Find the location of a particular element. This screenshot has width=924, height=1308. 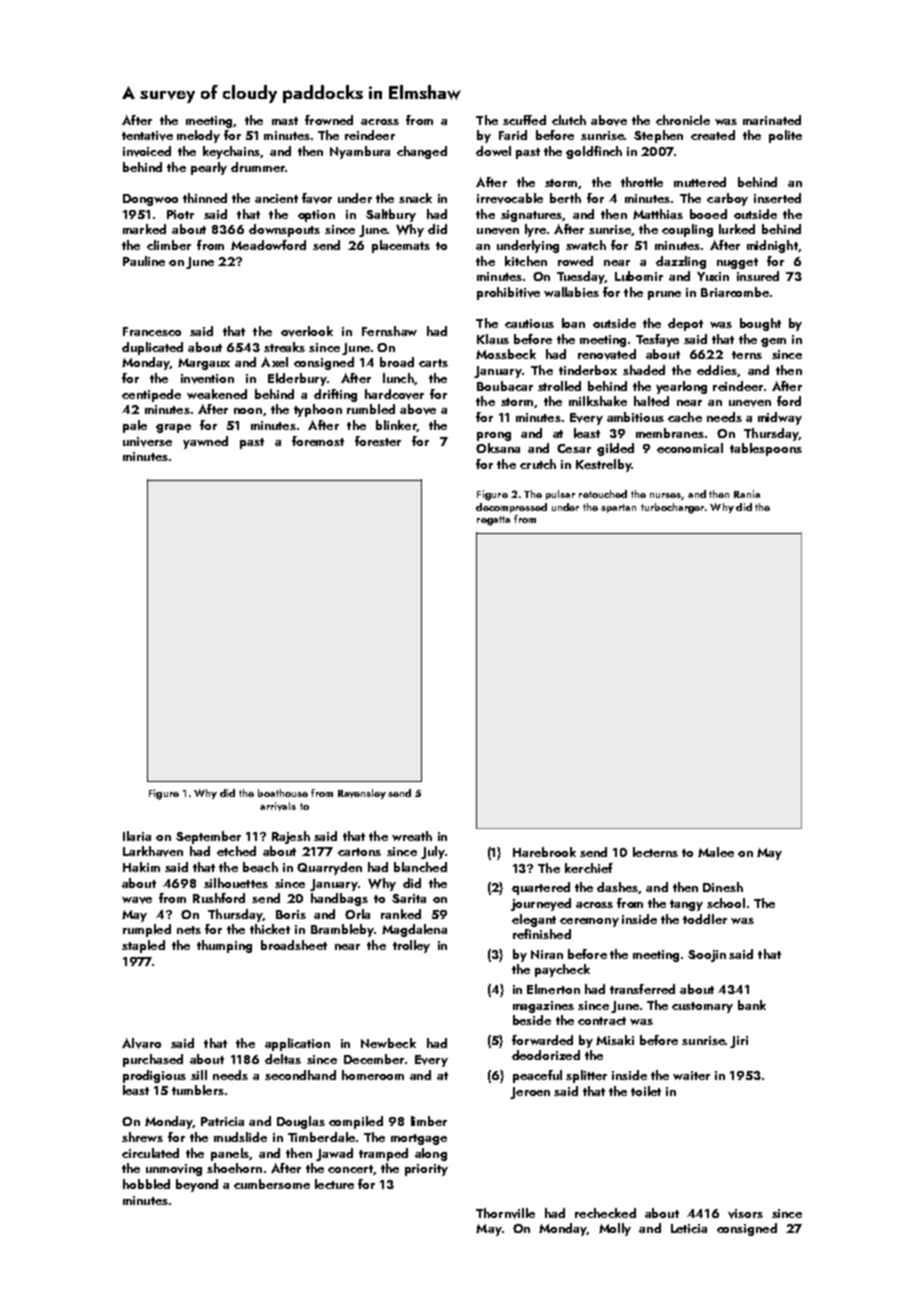

Thornville is located at coordinates (505, 1213).
